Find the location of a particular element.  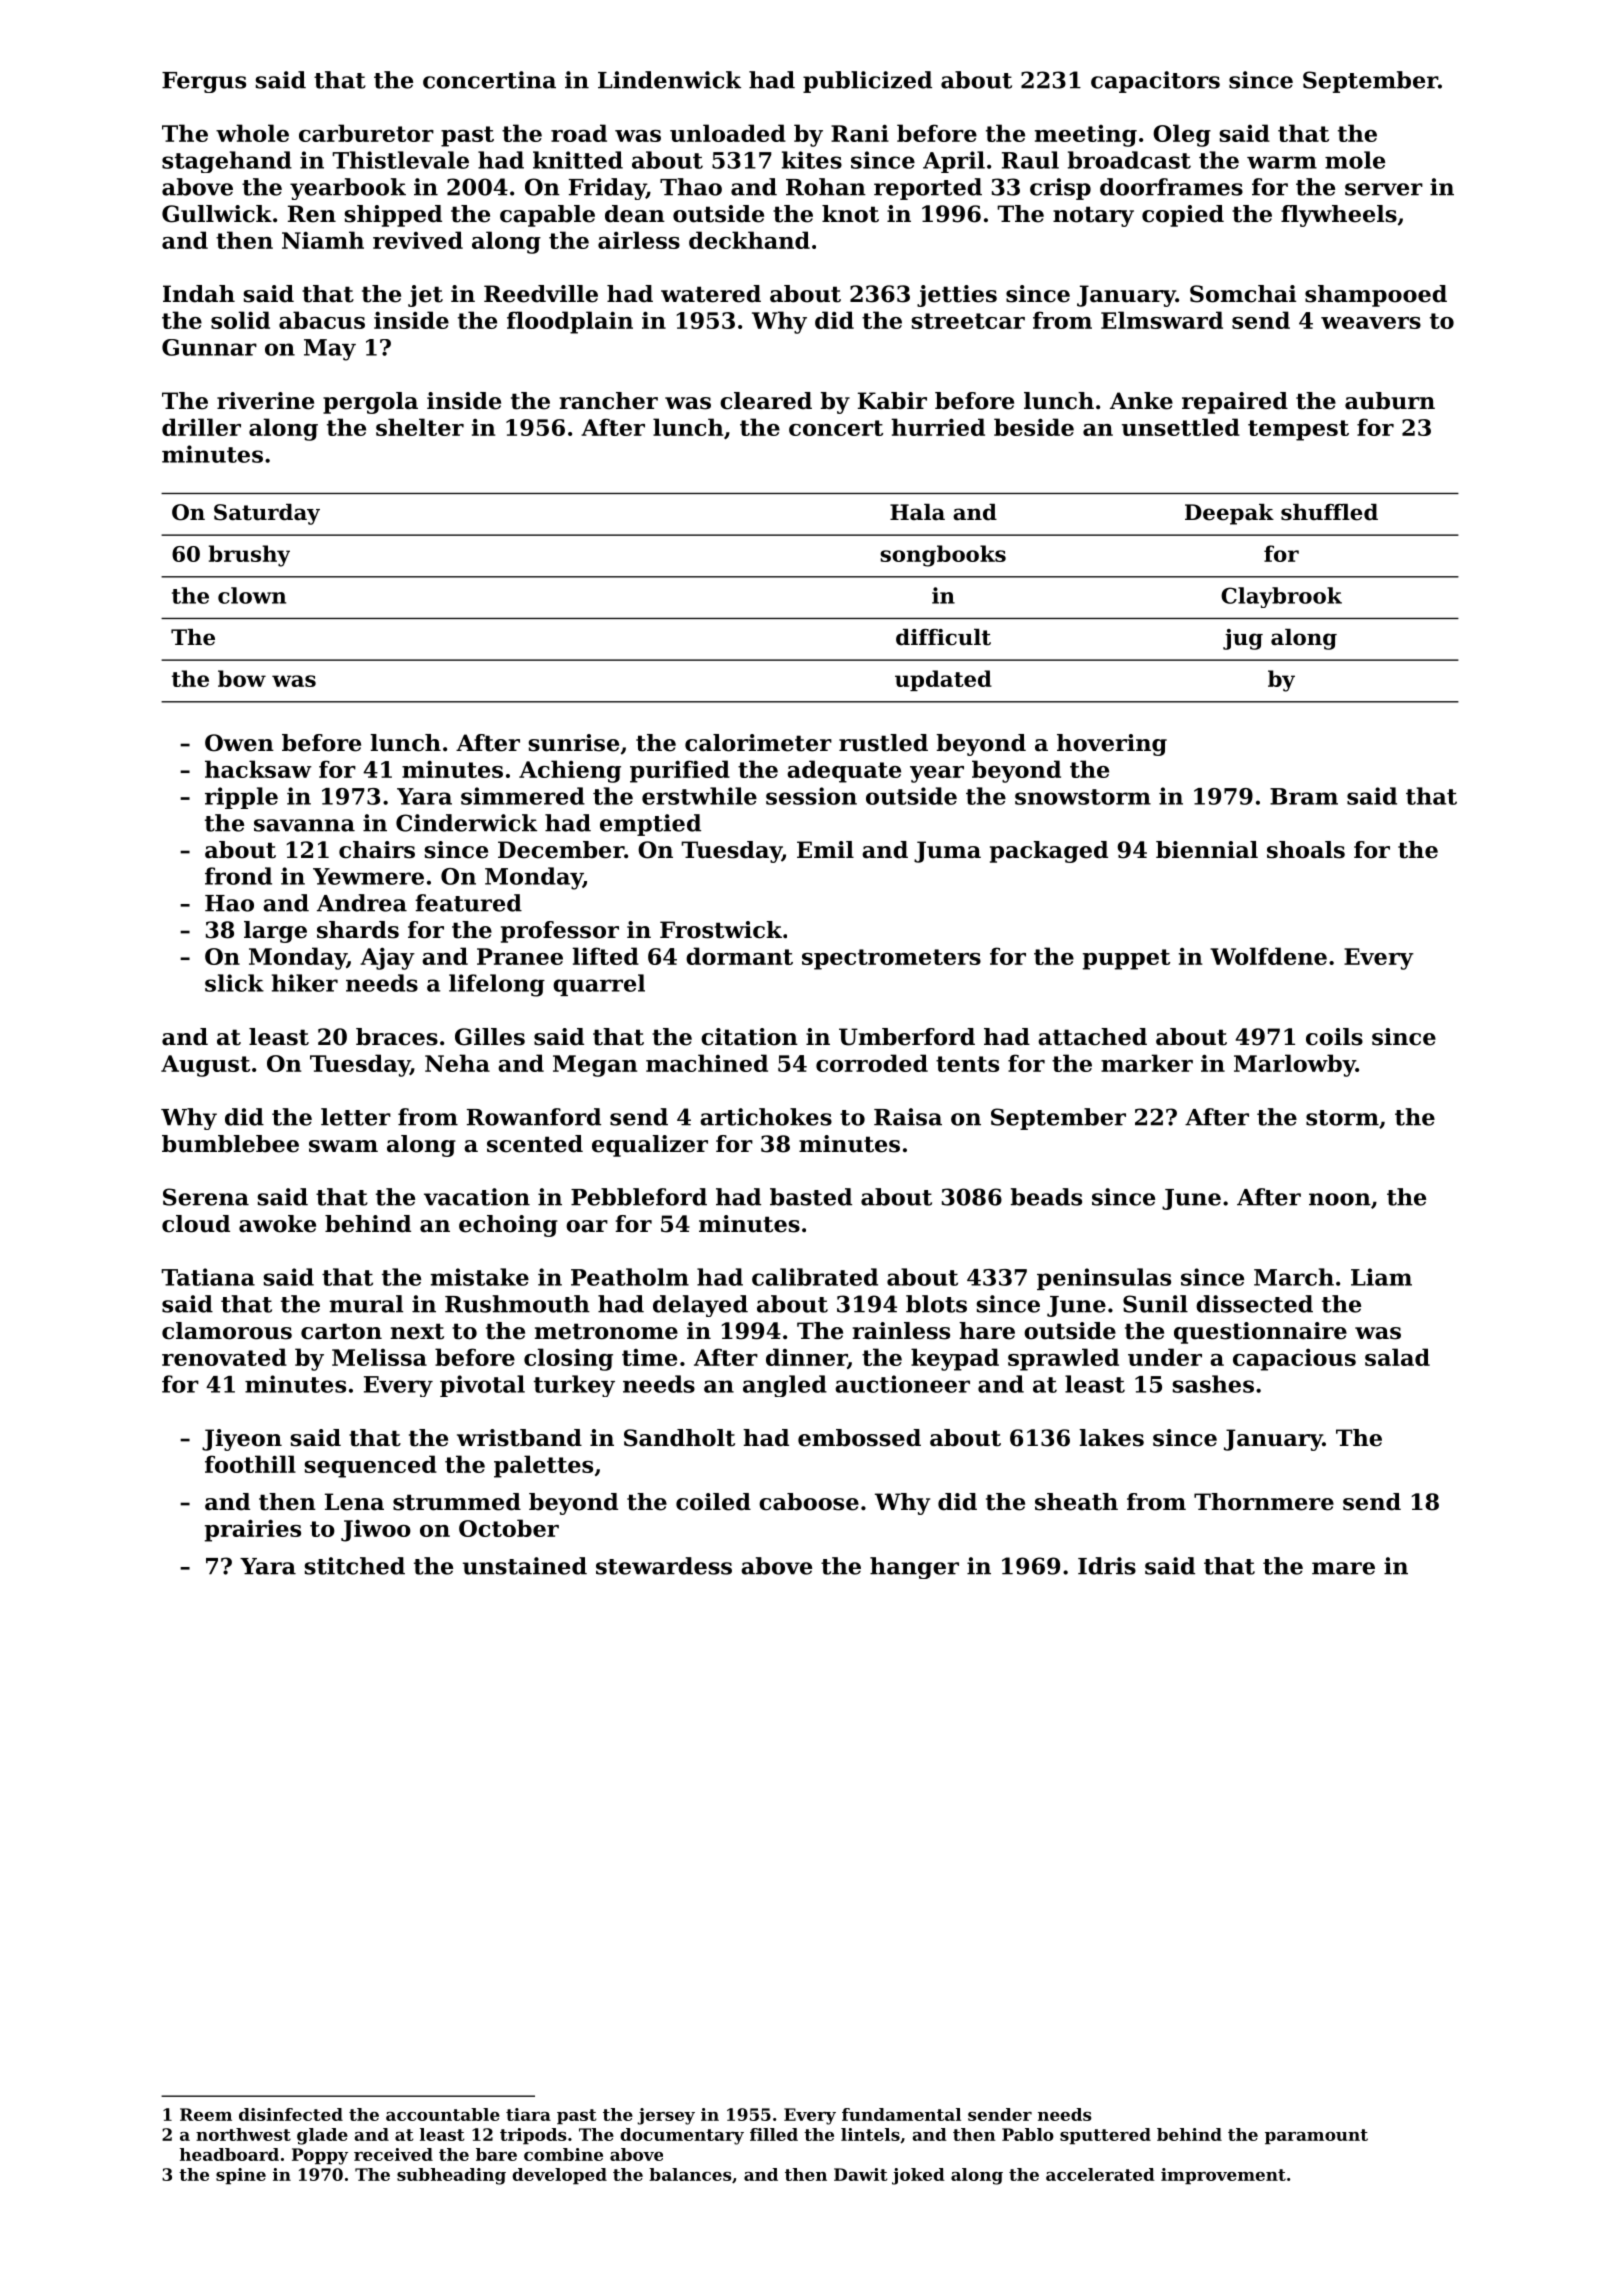

coiled is located at coordinates (713, 1502).
